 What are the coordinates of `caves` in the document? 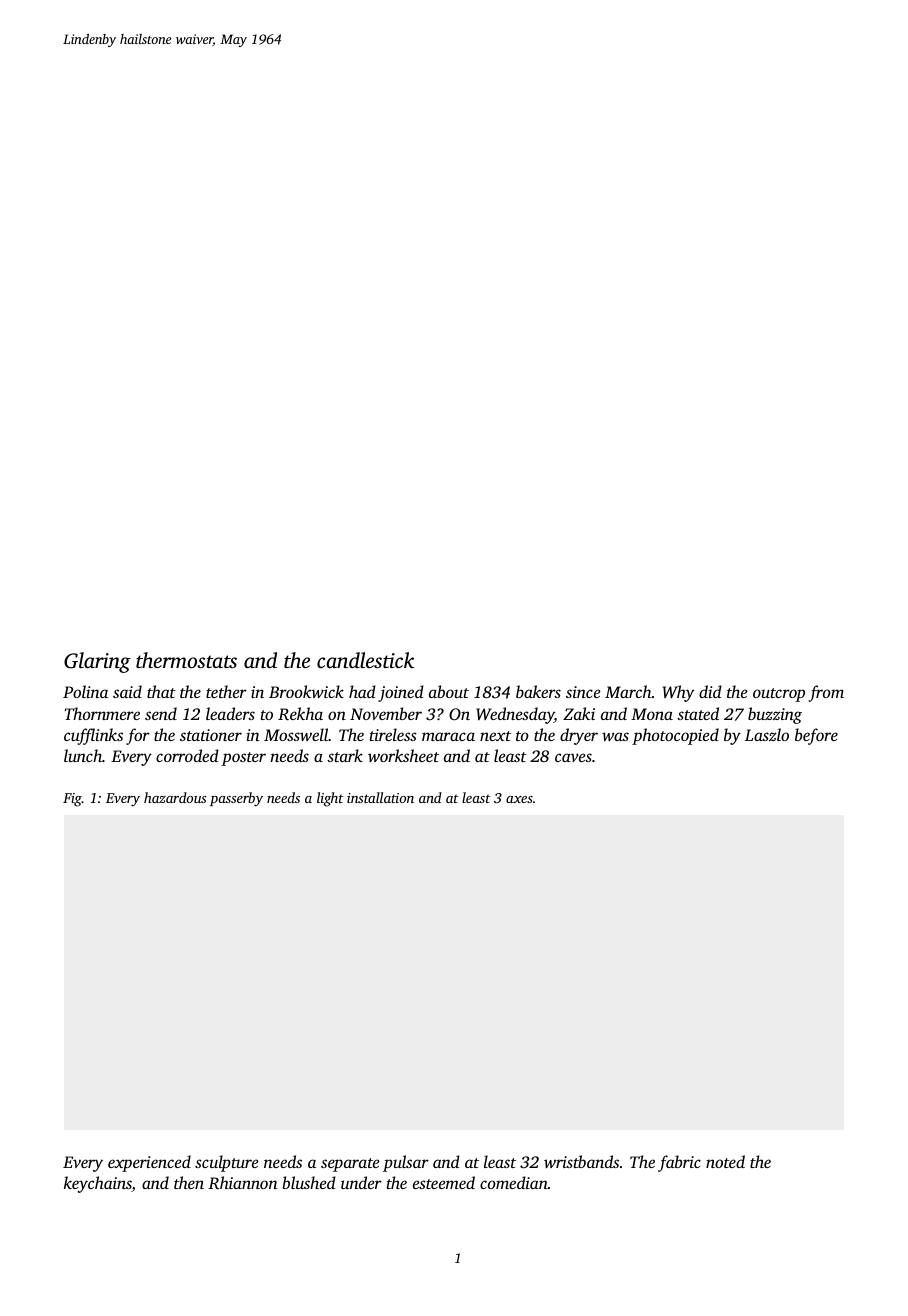 It's located at (573, 757).
